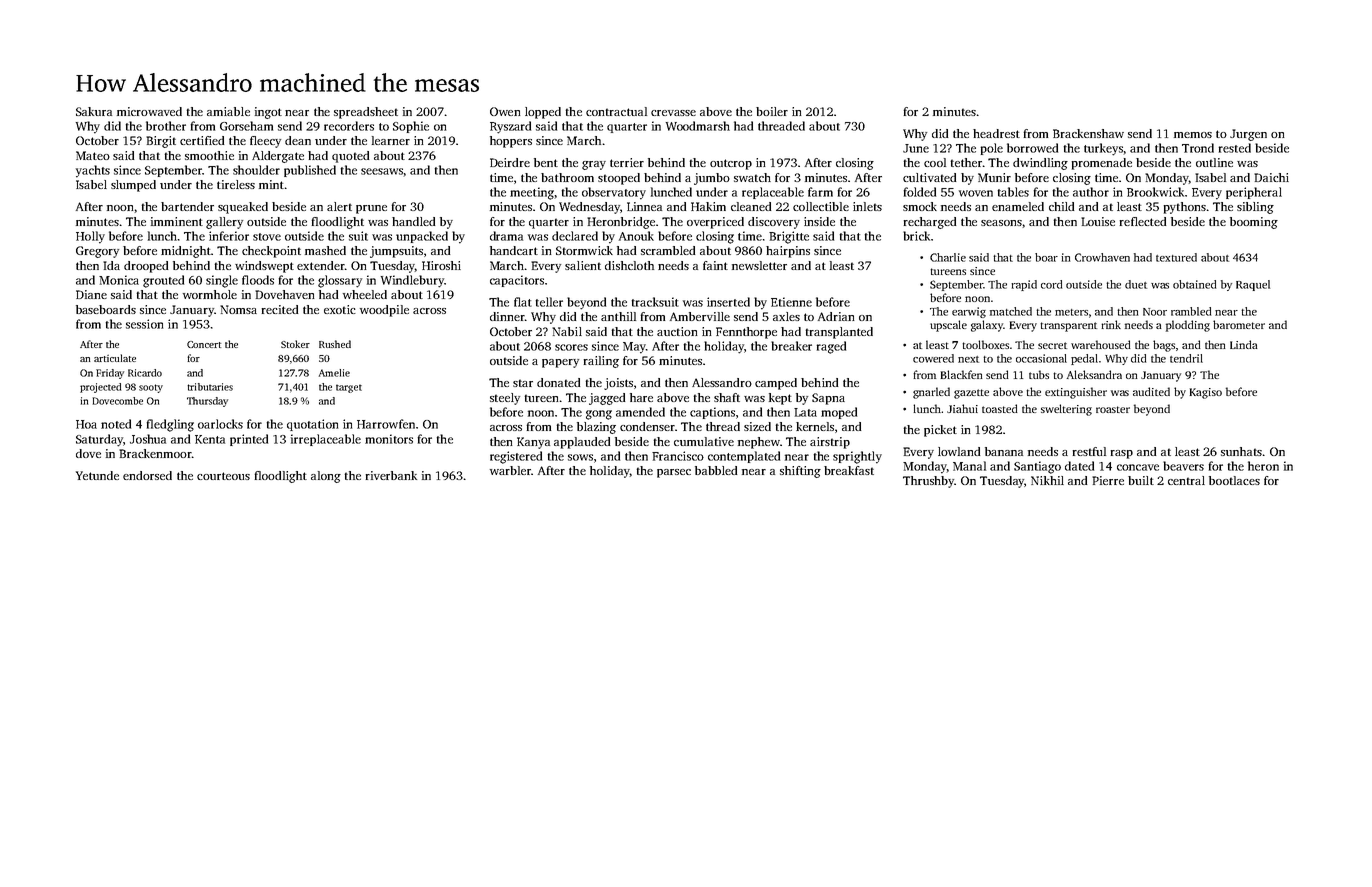 The height and width of the page is (887, 1372). Describe the element at coordinates (505, 111) in the page. I see `Owen` at that location.
